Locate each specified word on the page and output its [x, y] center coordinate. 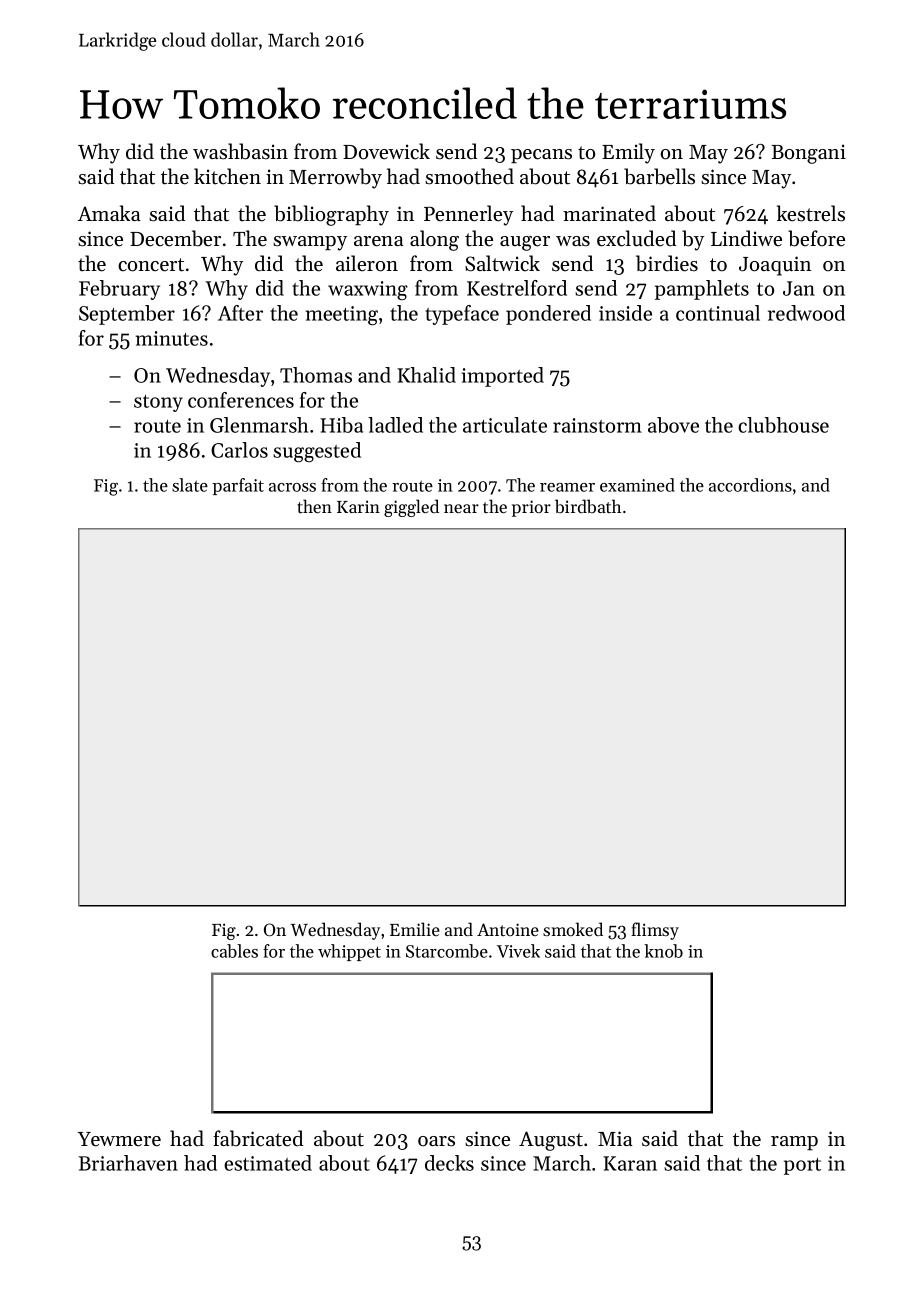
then [314, 506]
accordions [750, 485]
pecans [541, 156]
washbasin [240, 151]
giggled [411, 508]
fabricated [258, 1138]
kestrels [811, 213]
